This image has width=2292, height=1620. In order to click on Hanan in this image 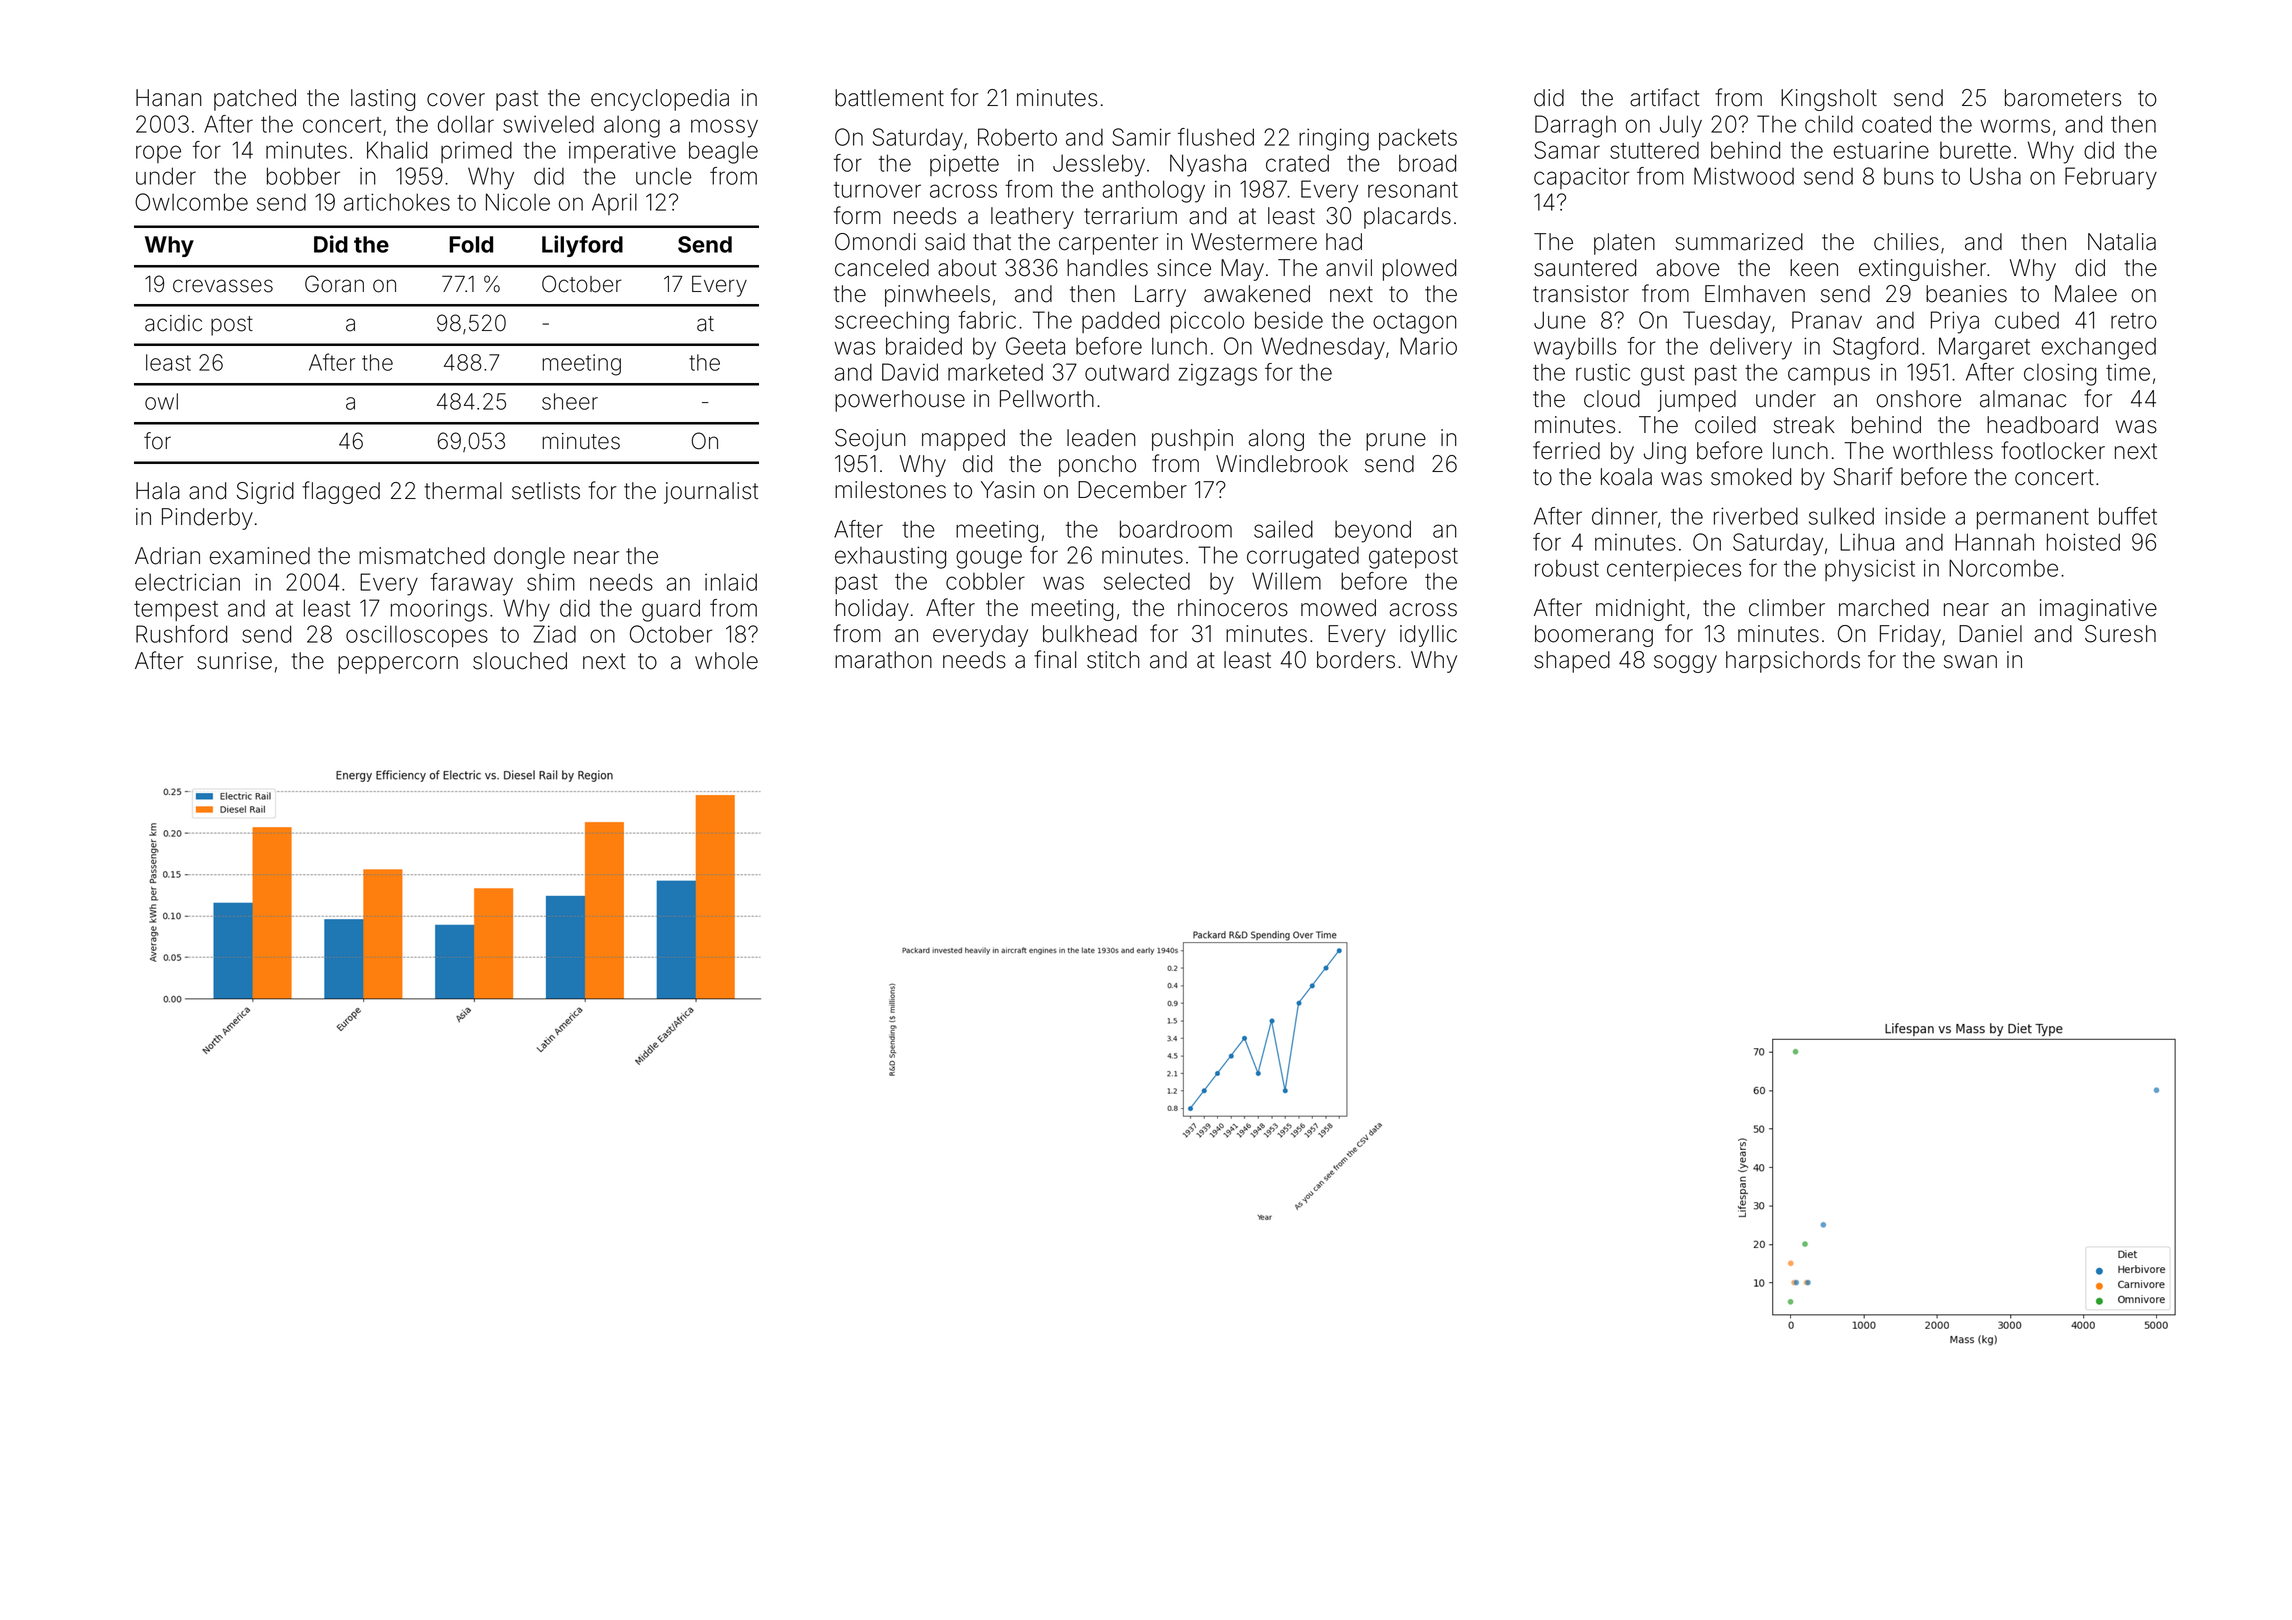, I will do `click(168, 98)`.
